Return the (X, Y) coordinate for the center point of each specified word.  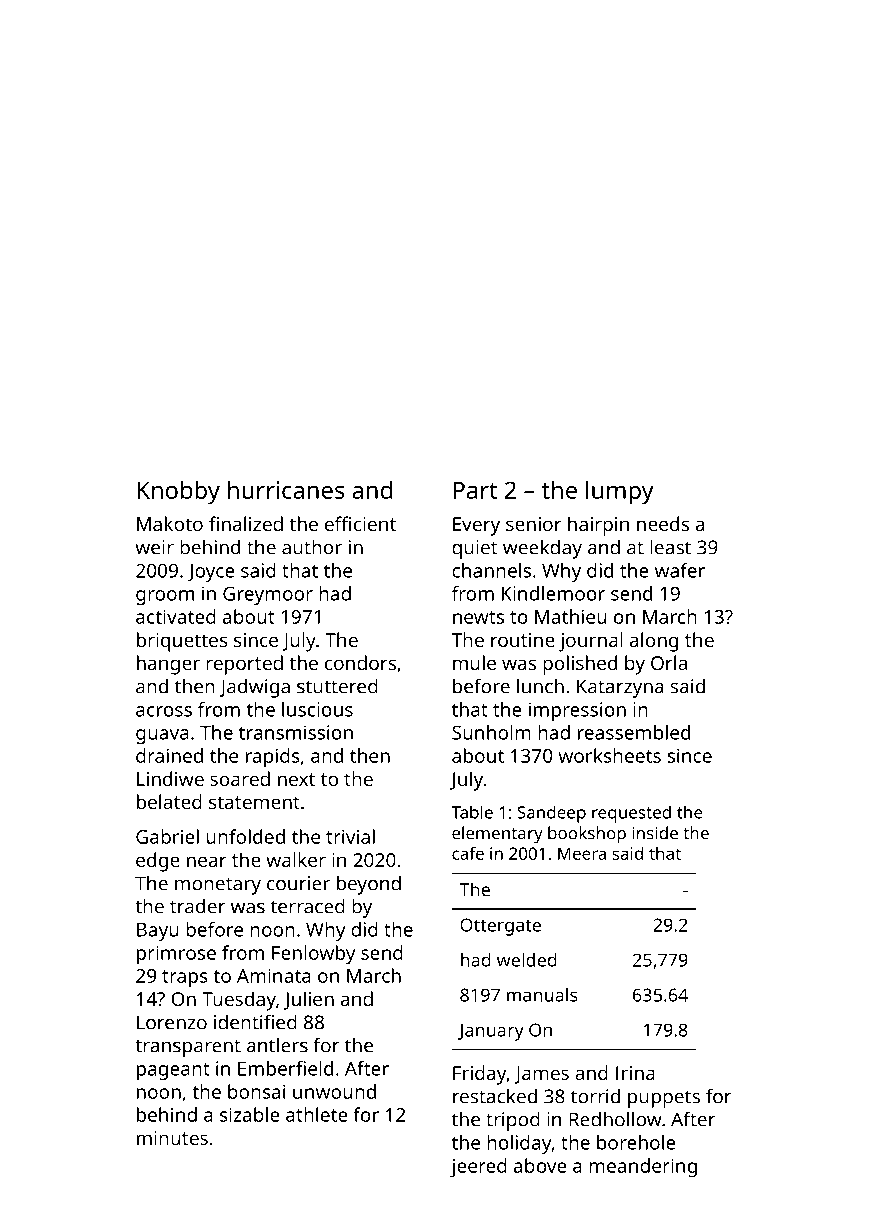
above (540, 1165)
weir (154, 547)
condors (360, 662)
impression (577, 711)
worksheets (609, 755)
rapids (273, 758)
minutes (172, 1138)
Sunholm (491, 732)
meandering (643, 1168)
